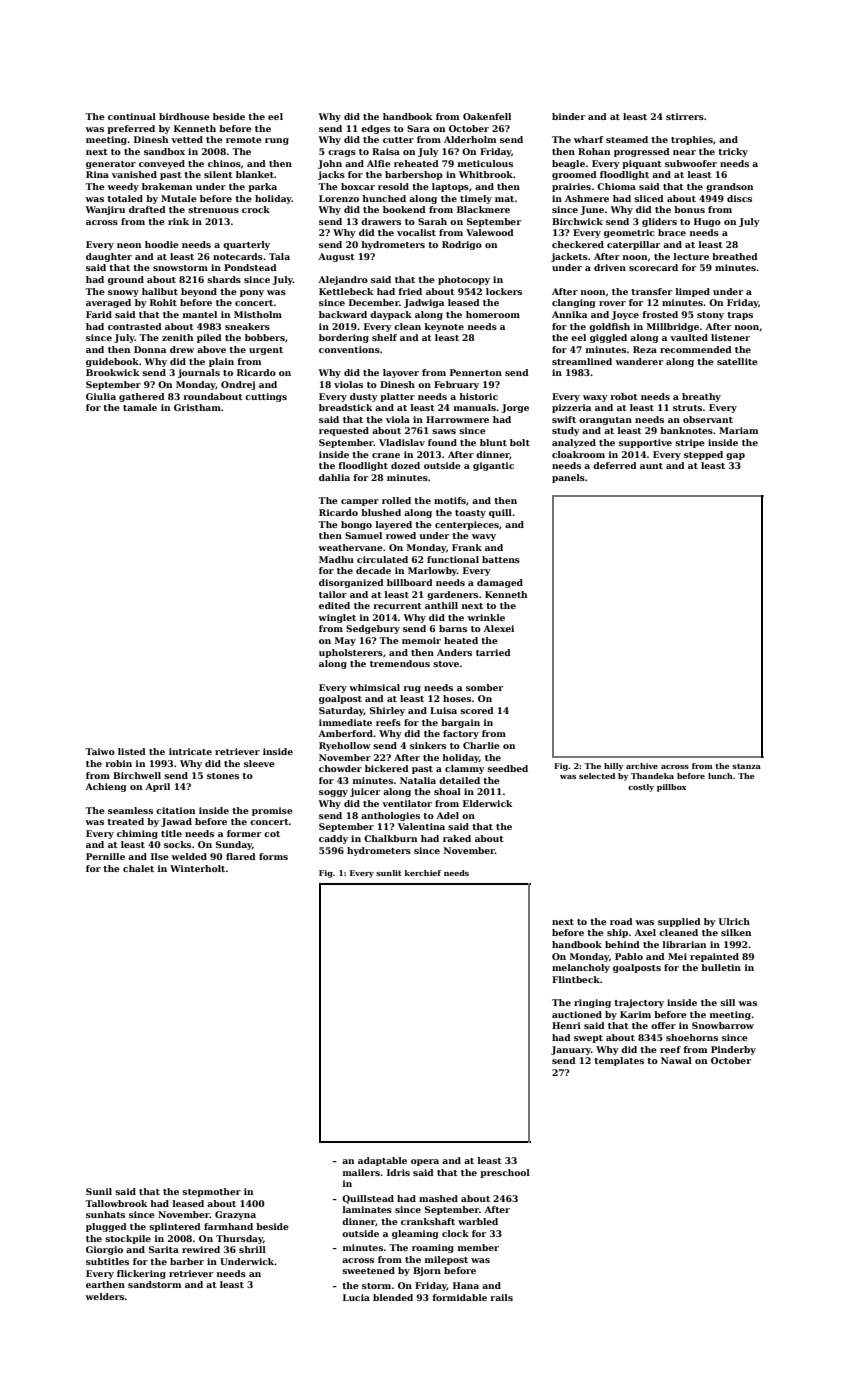  What do you see at coordinates (375, 129) in the screenshot?
I see `edges` at bounding box center [375, 129].
